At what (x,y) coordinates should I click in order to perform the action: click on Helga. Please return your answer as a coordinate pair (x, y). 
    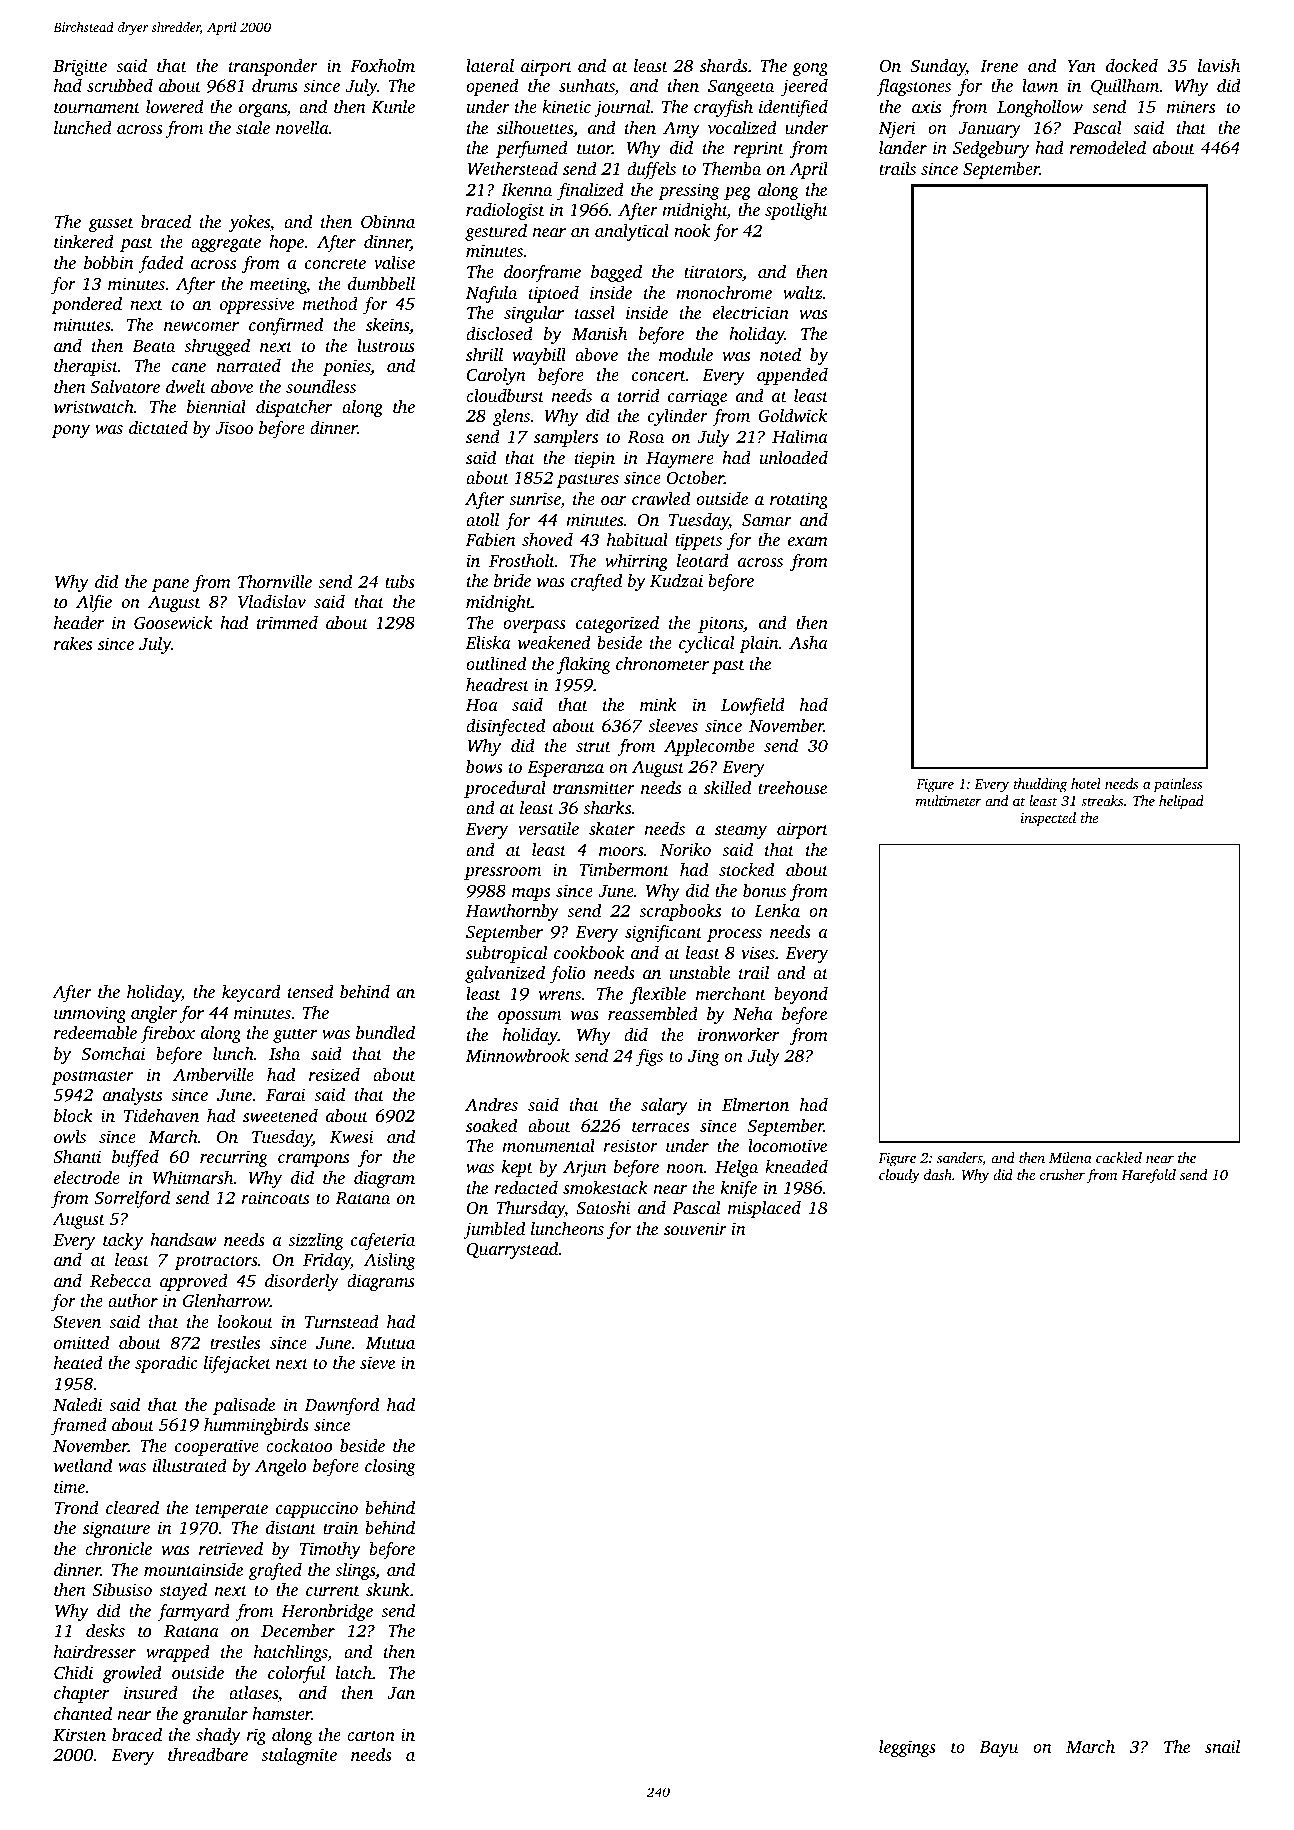
    Looking at the image, I should click on (736, 1168).
